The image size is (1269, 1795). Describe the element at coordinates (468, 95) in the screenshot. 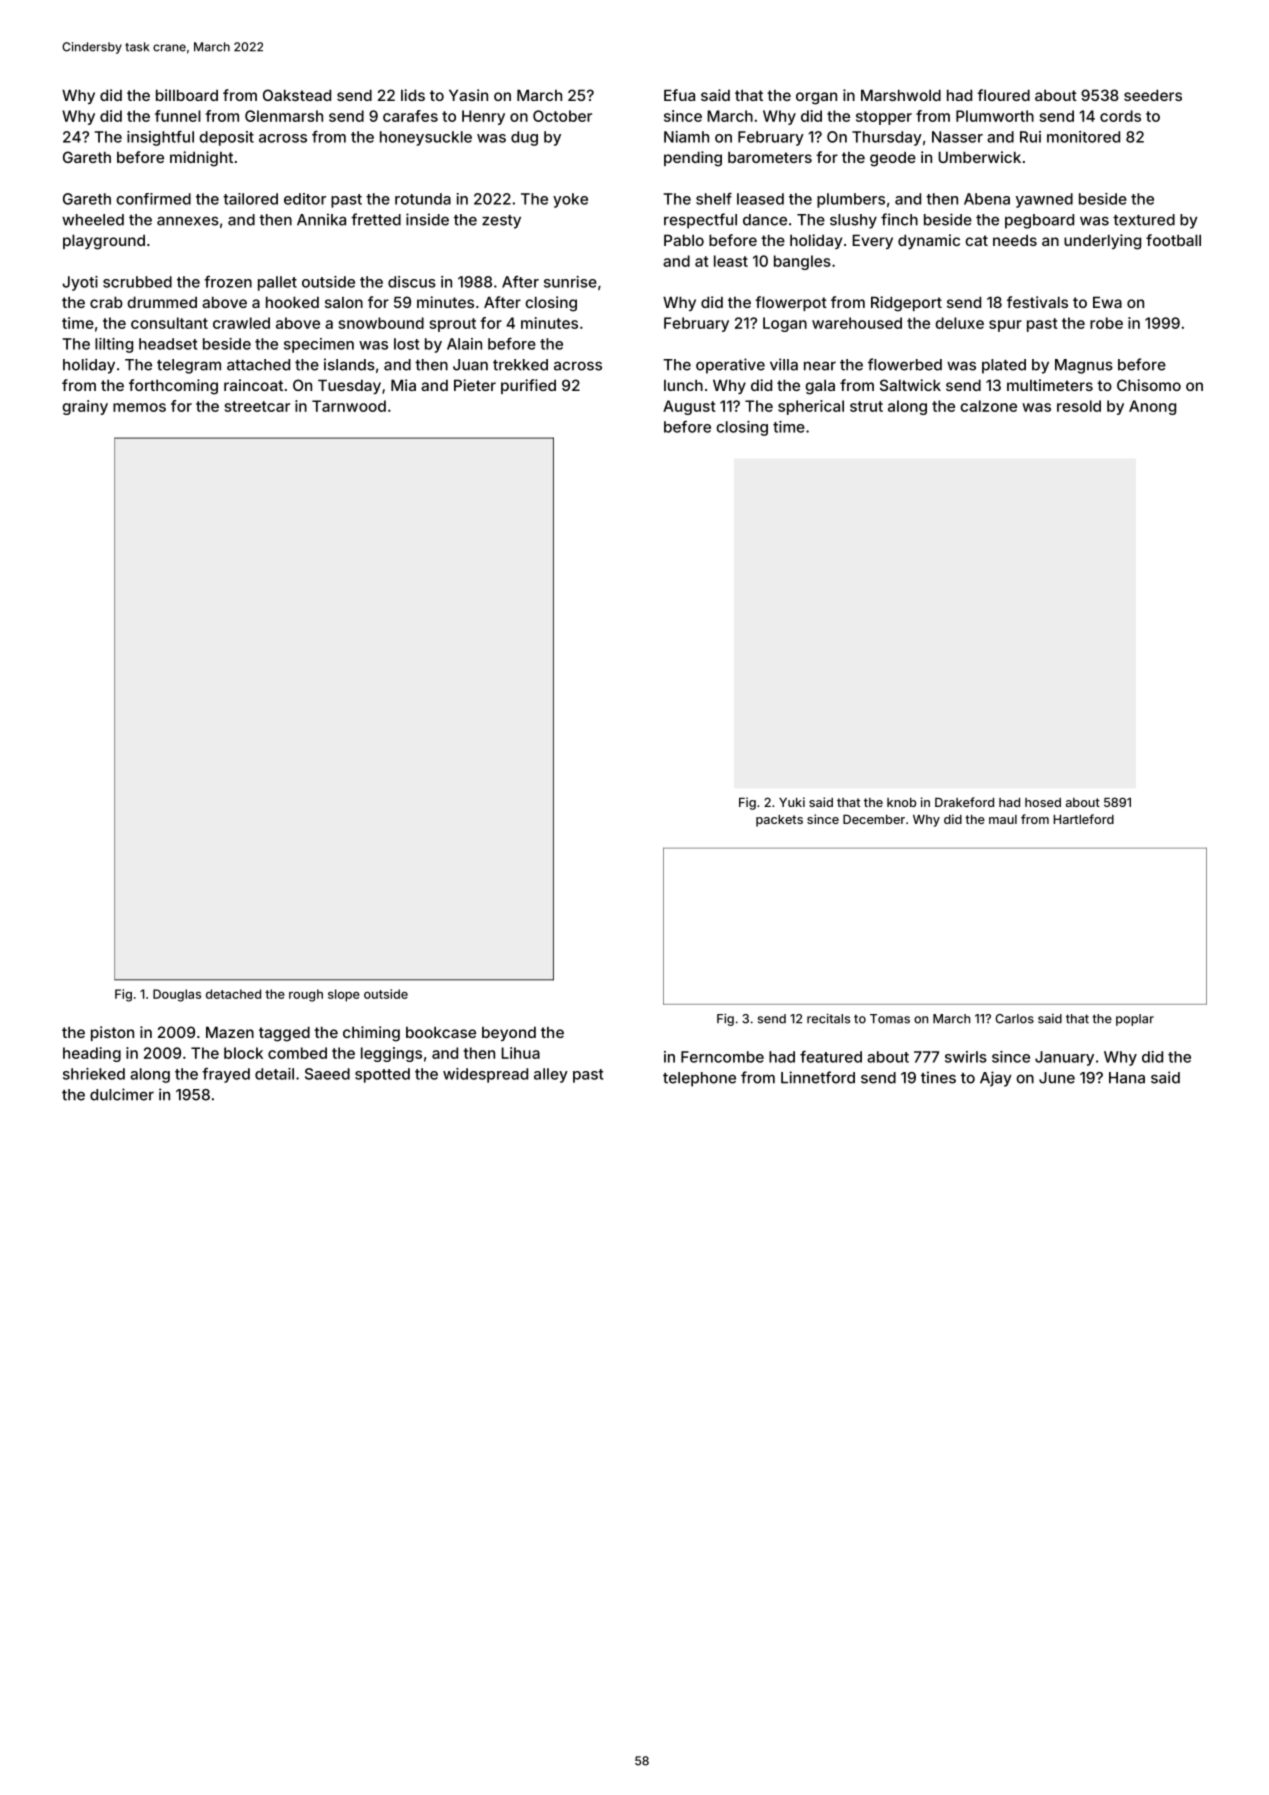

I see `Yasin` at that location.
